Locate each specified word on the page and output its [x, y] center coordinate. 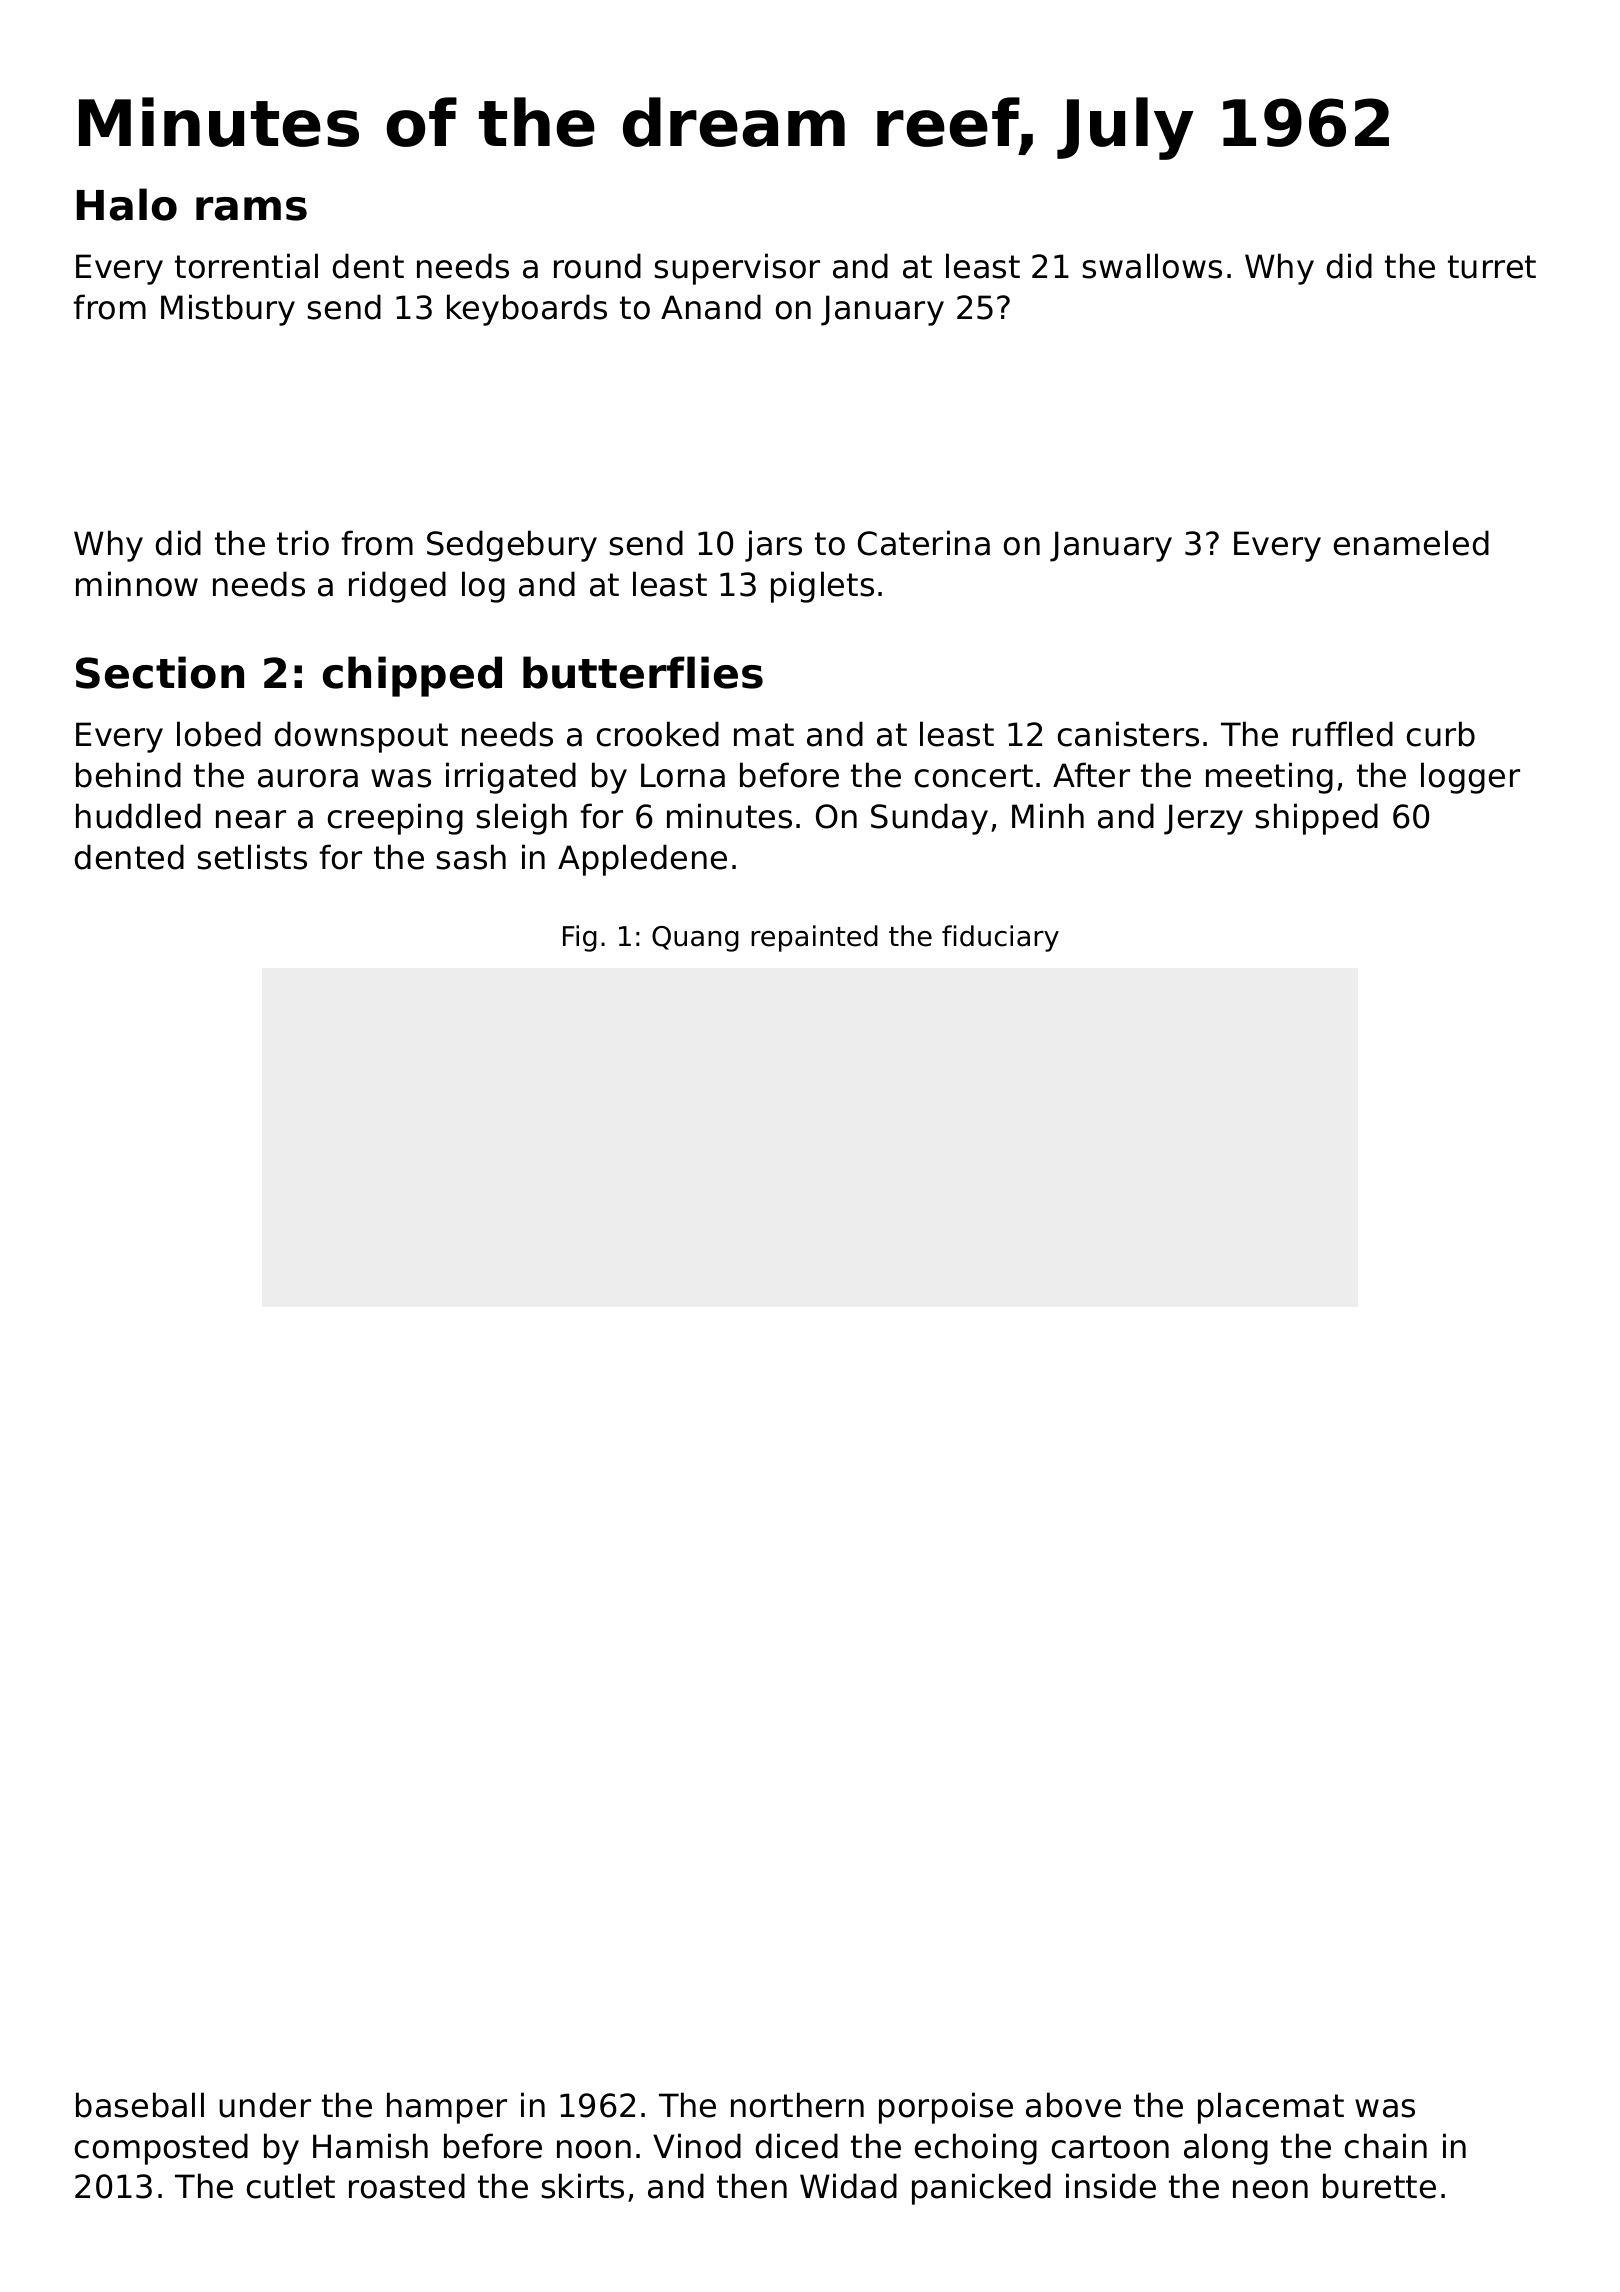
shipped [1316, 819]
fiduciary [1000, 938]
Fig [580, 938]
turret [1492, 267]
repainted [814, 938]
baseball [140, 2105]
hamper [447, 2108]
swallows [1152, 266]
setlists [252, 857]
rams [251, 209]
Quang [695, 939]
